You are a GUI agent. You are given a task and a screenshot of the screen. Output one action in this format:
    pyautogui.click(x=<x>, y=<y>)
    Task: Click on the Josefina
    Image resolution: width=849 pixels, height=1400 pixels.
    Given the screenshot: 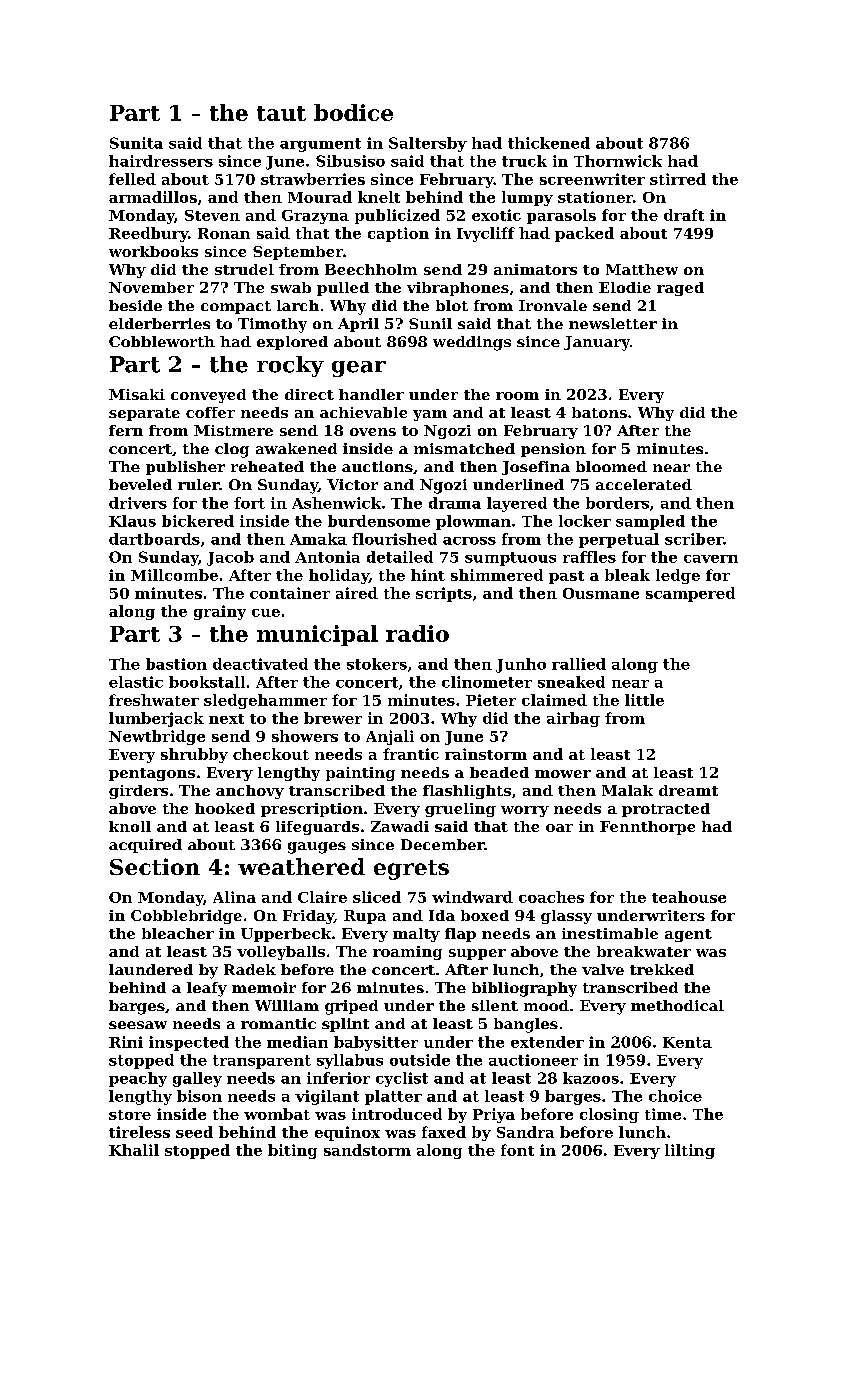 What is the action you would take?
    pyautogui.click(x=536, y=468)
